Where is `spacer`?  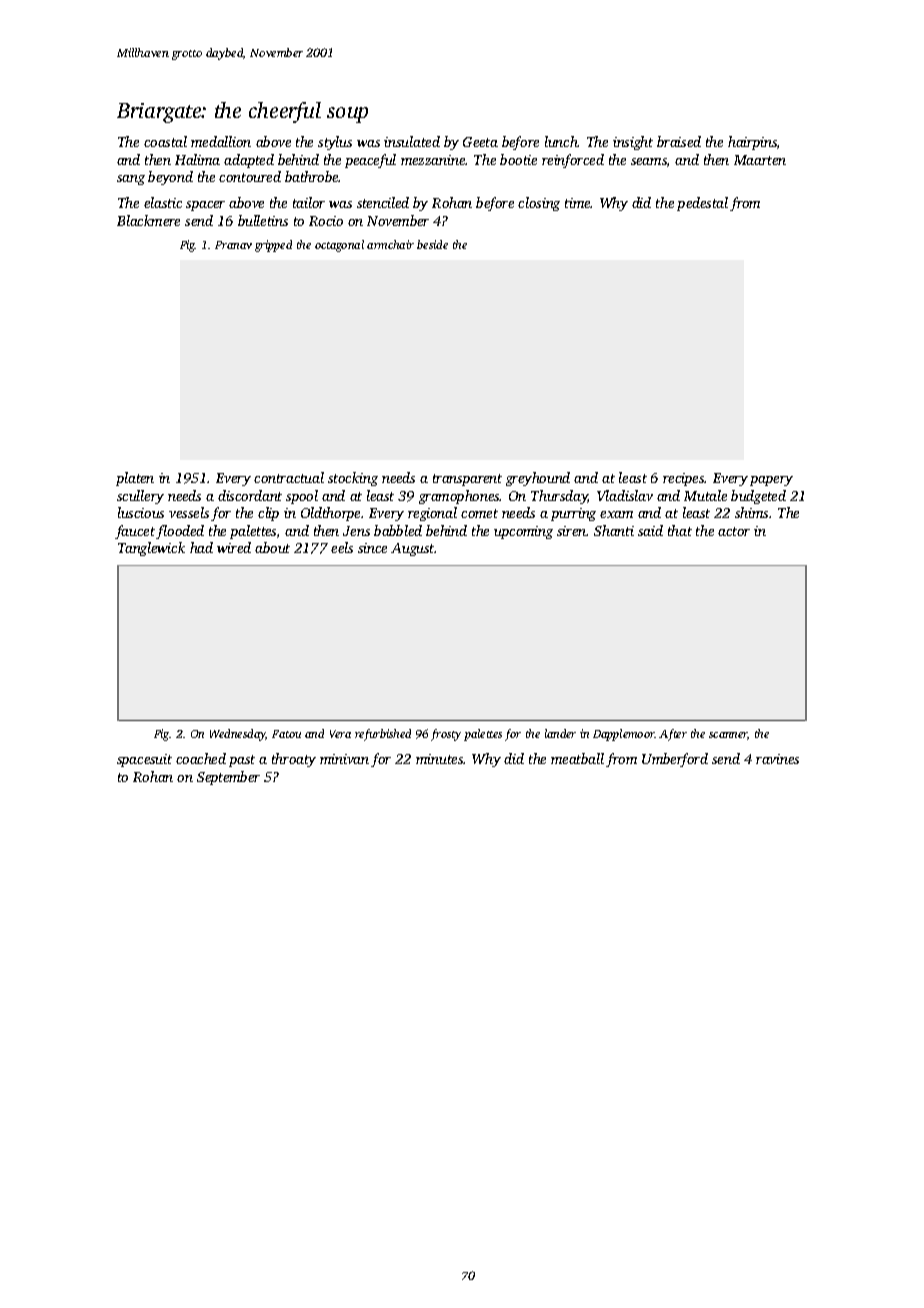
spacer is located at coordinates (205, 206).
